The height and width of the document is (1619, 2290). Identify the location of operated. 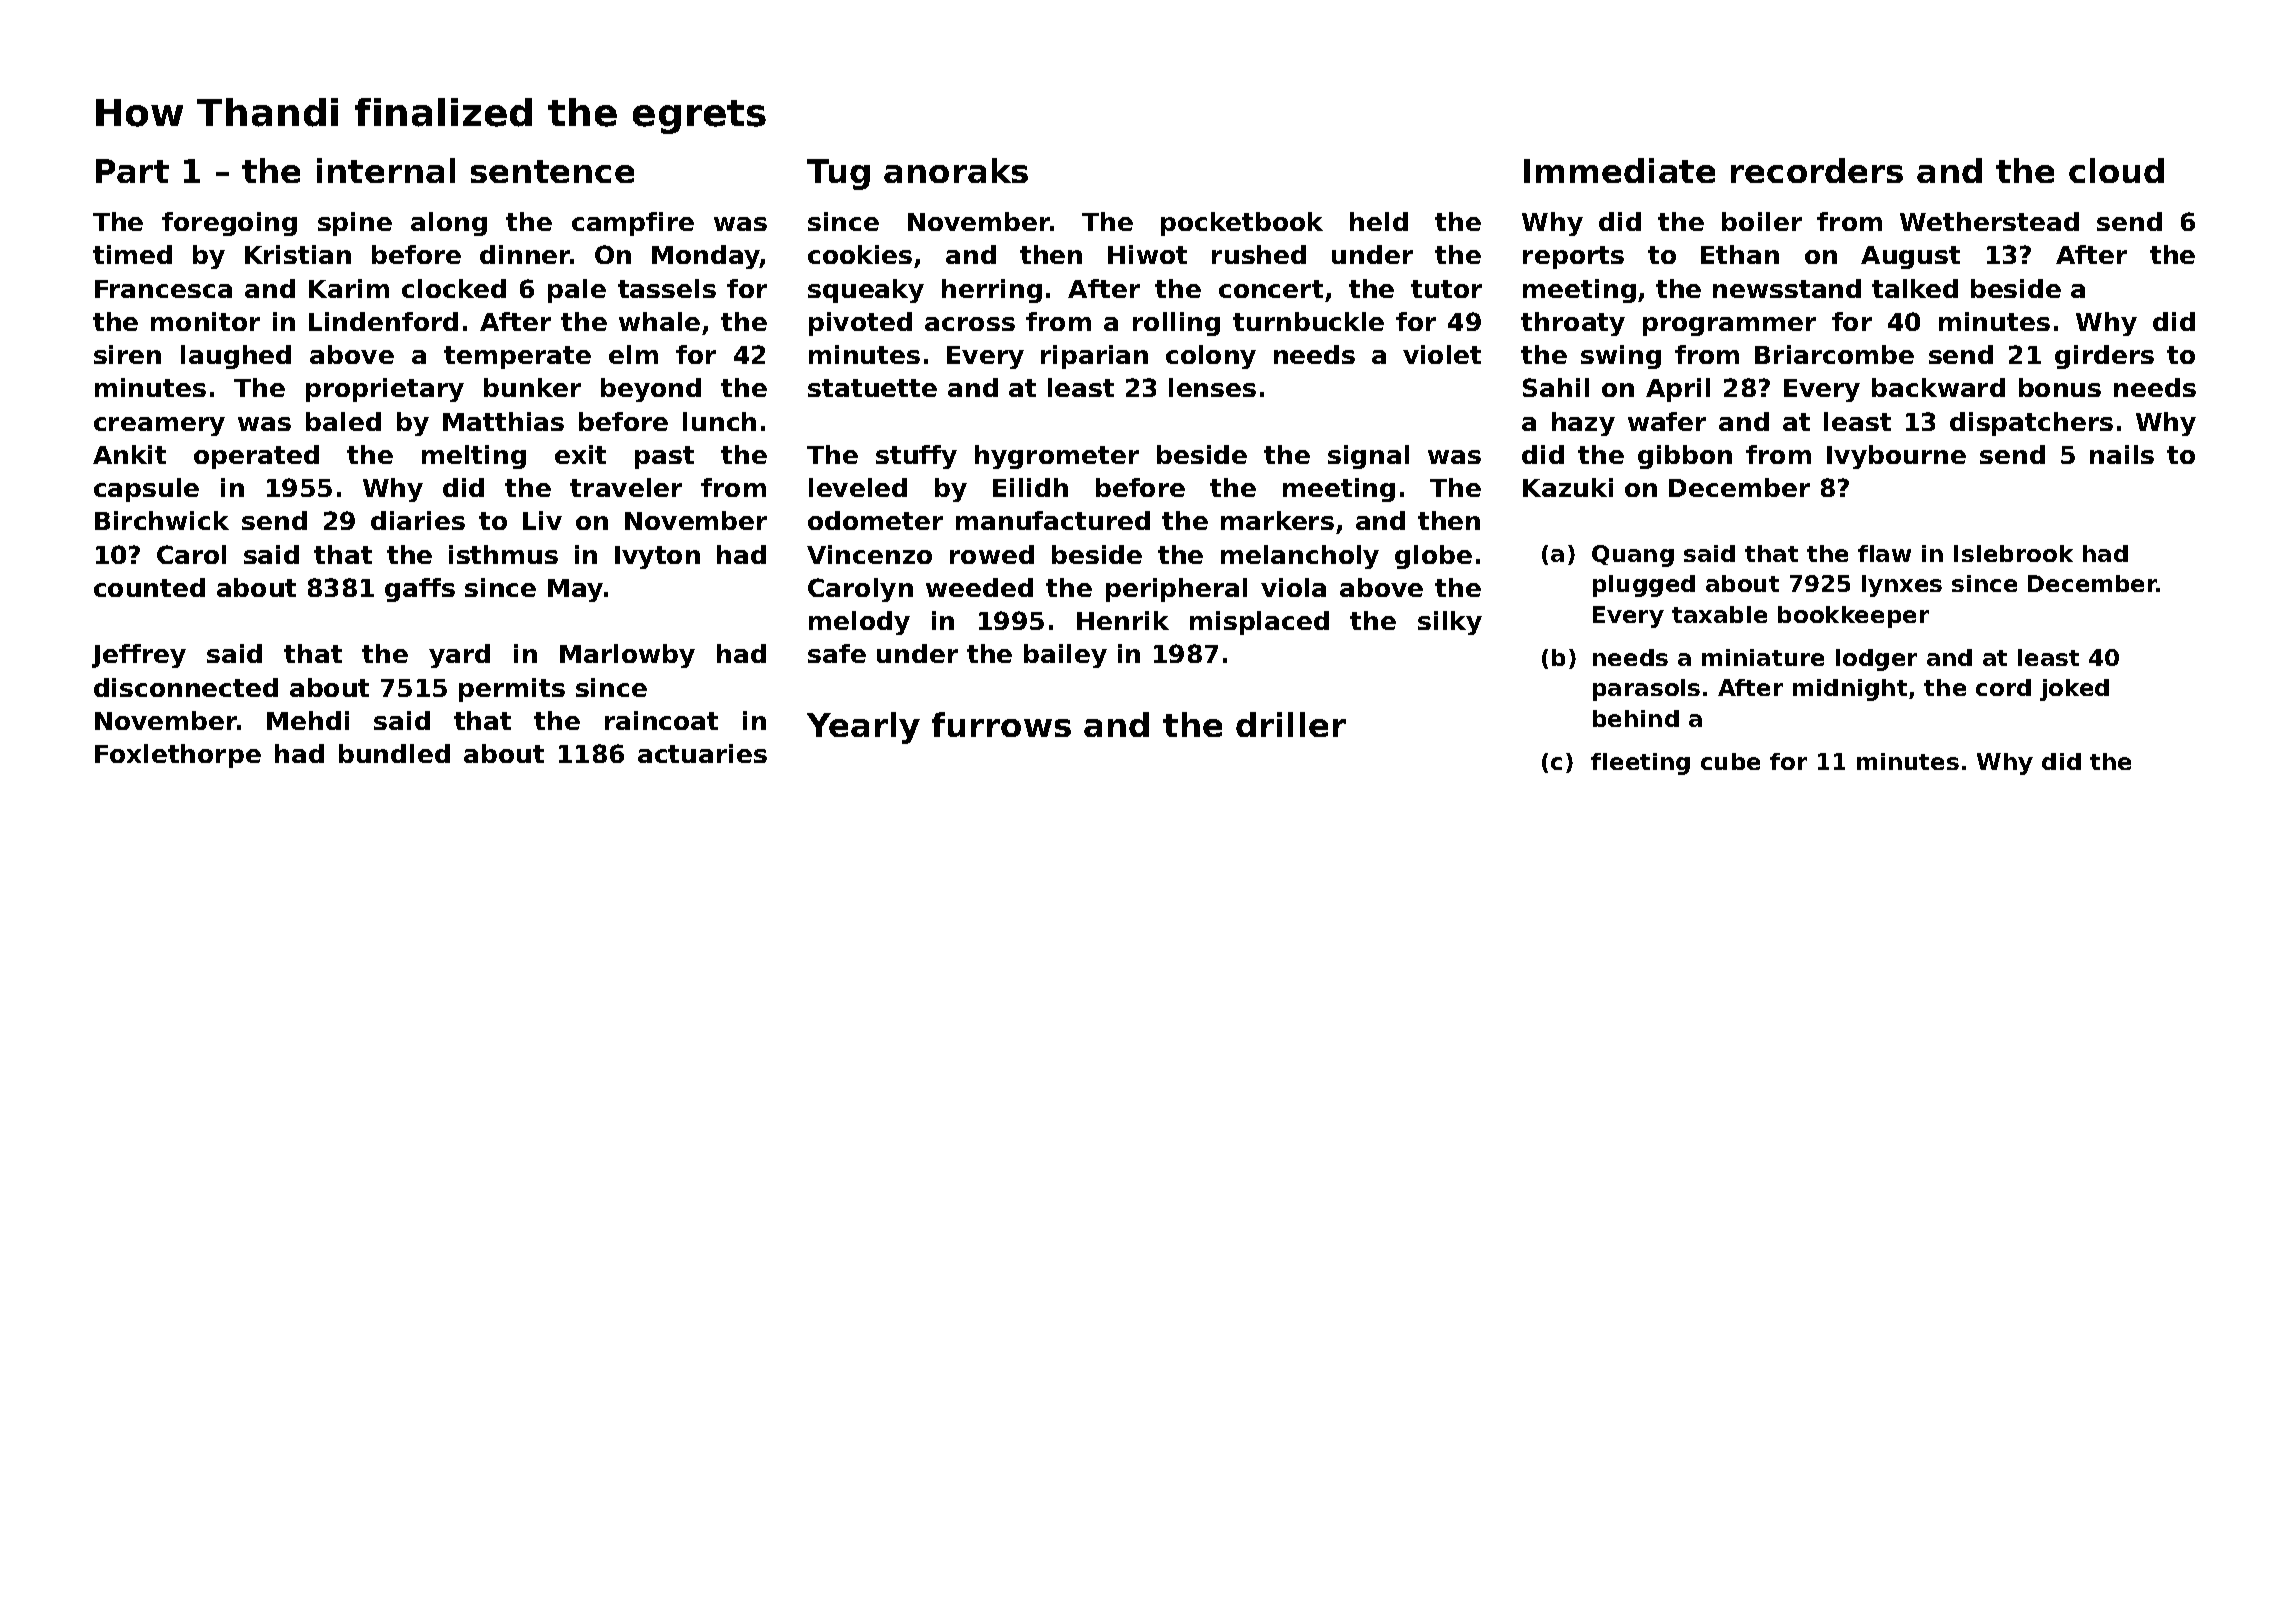
(256, 457).
